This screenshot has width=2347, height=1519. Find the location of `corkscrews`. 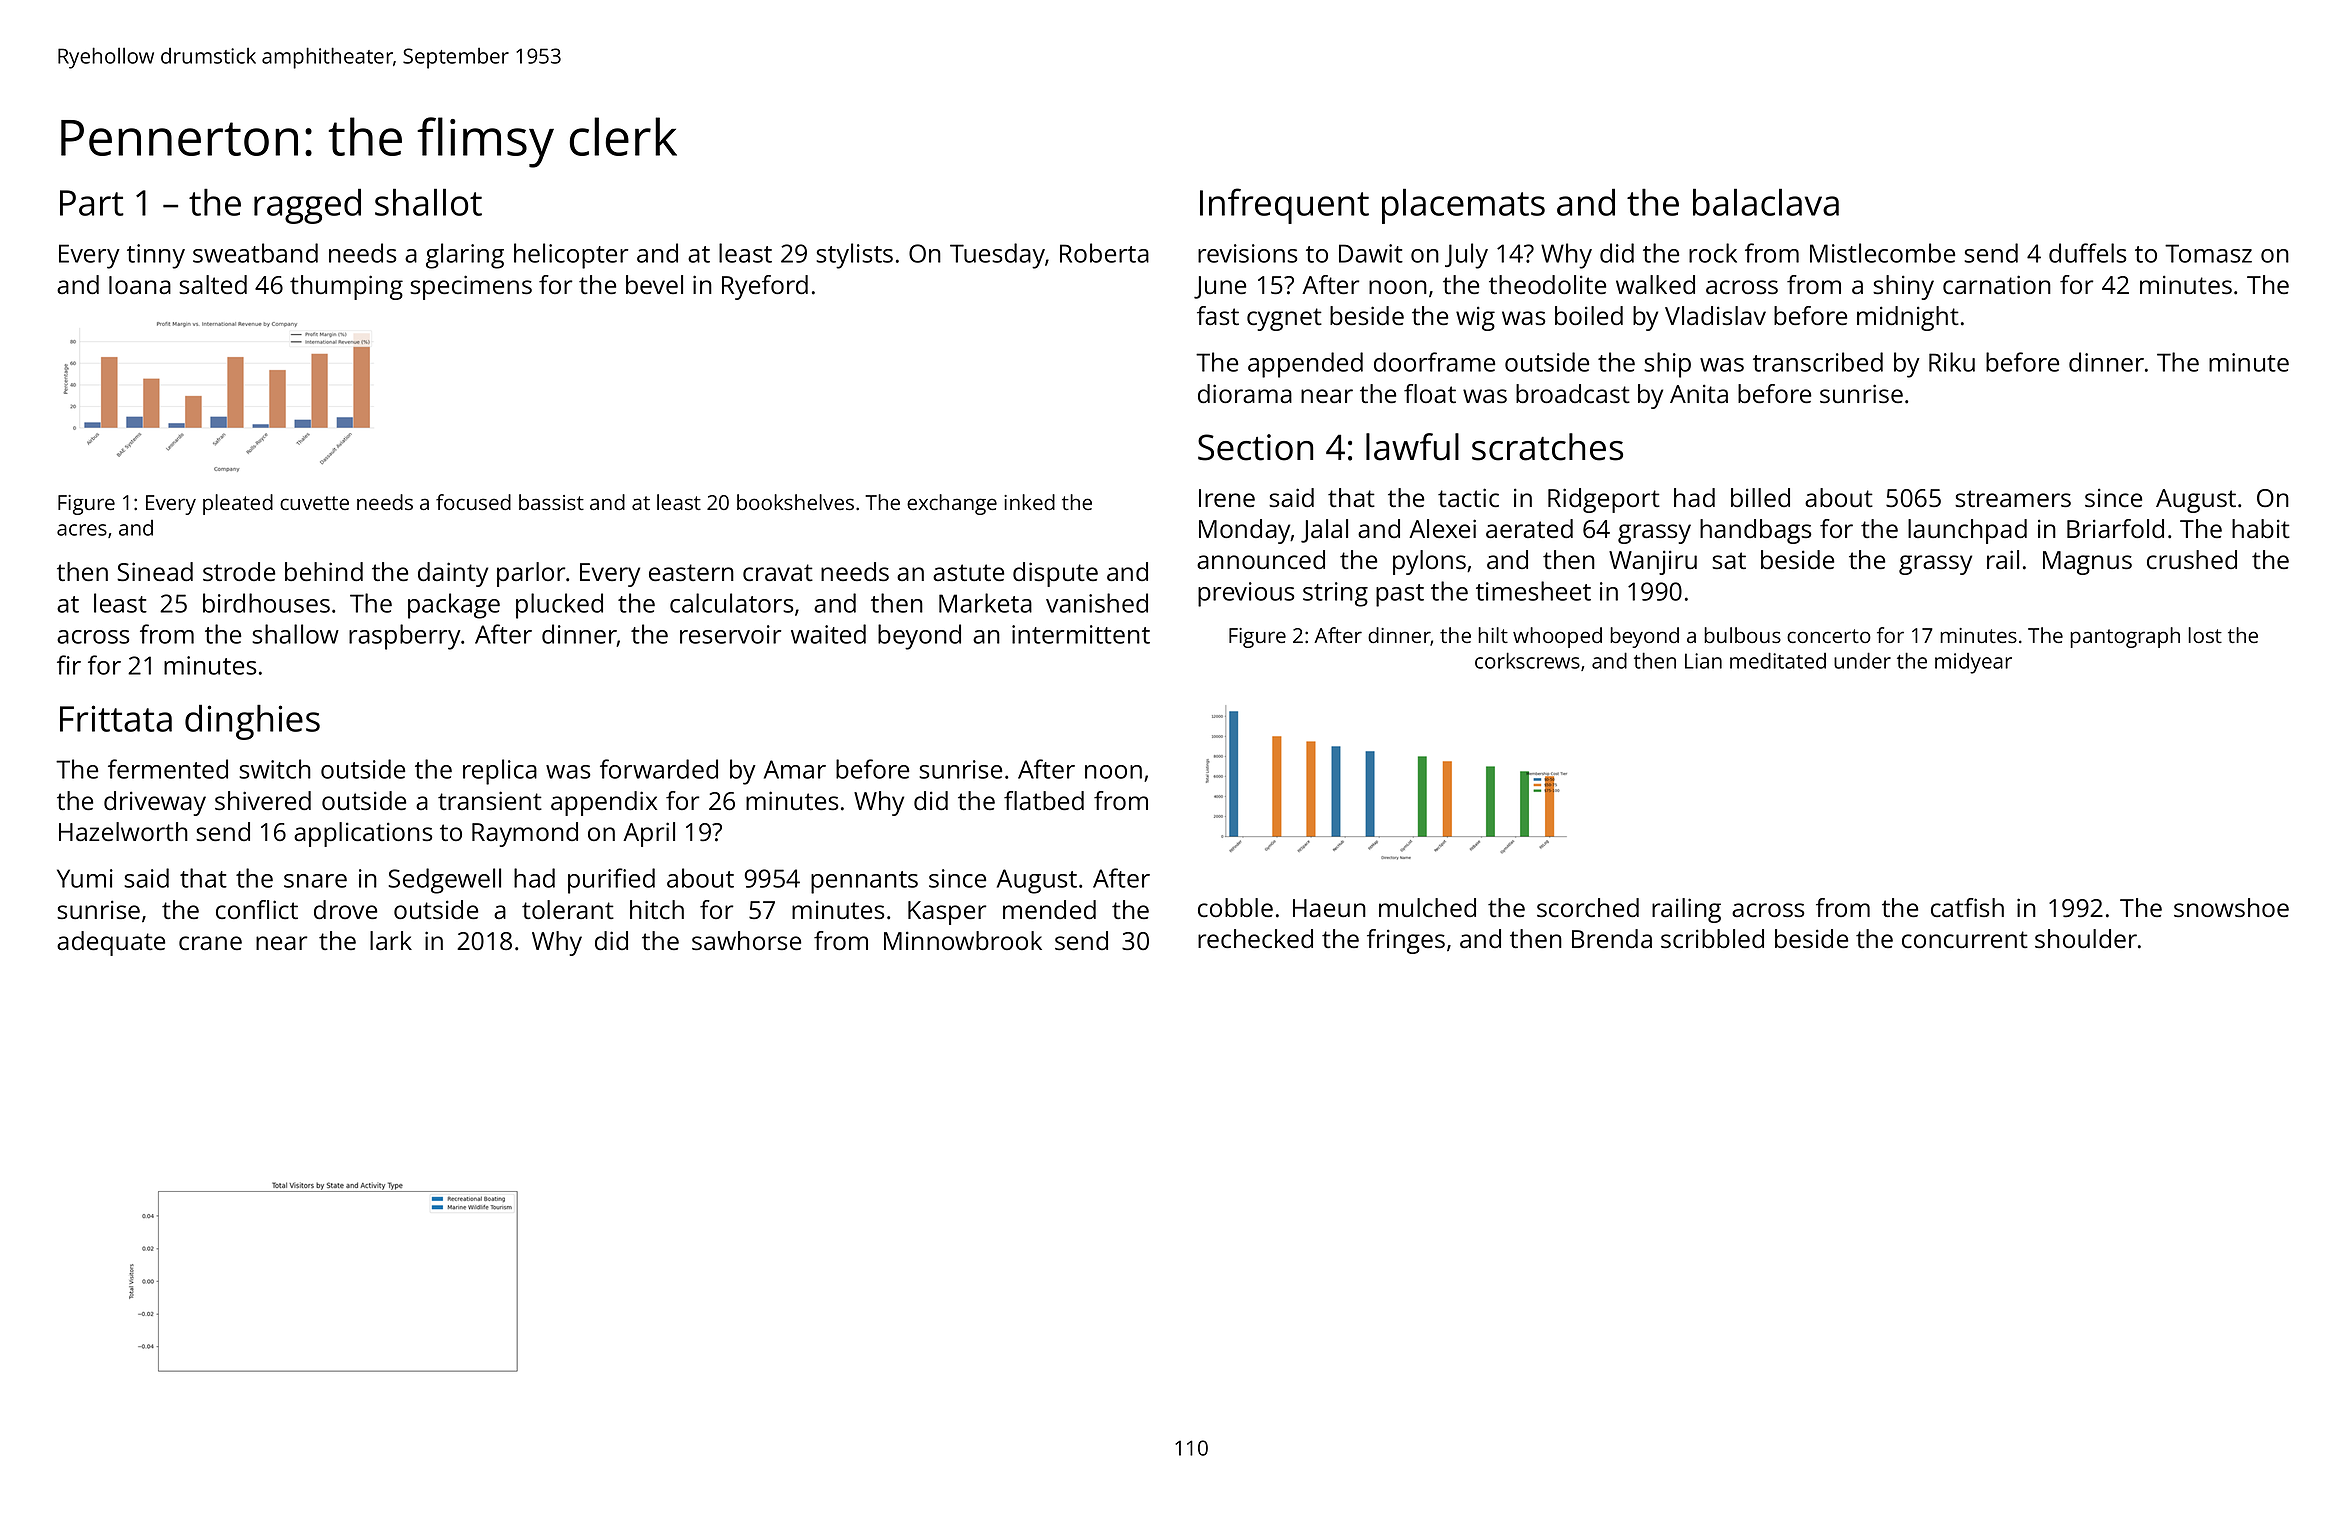

corkscrews is located at coordinates (1527, 660).
